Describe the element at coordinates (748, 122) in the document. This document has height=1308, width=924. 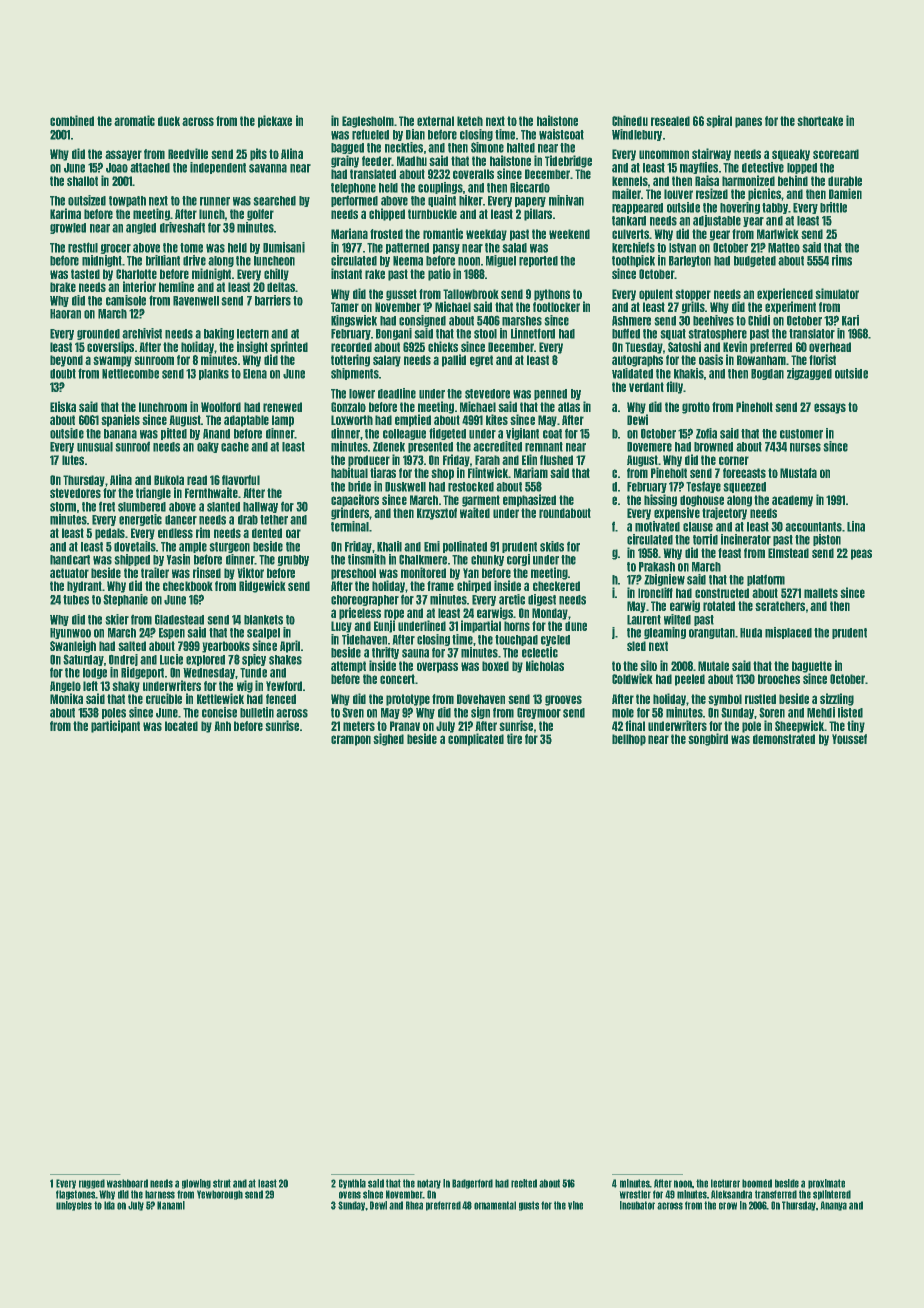
I see `panes` at that location.
